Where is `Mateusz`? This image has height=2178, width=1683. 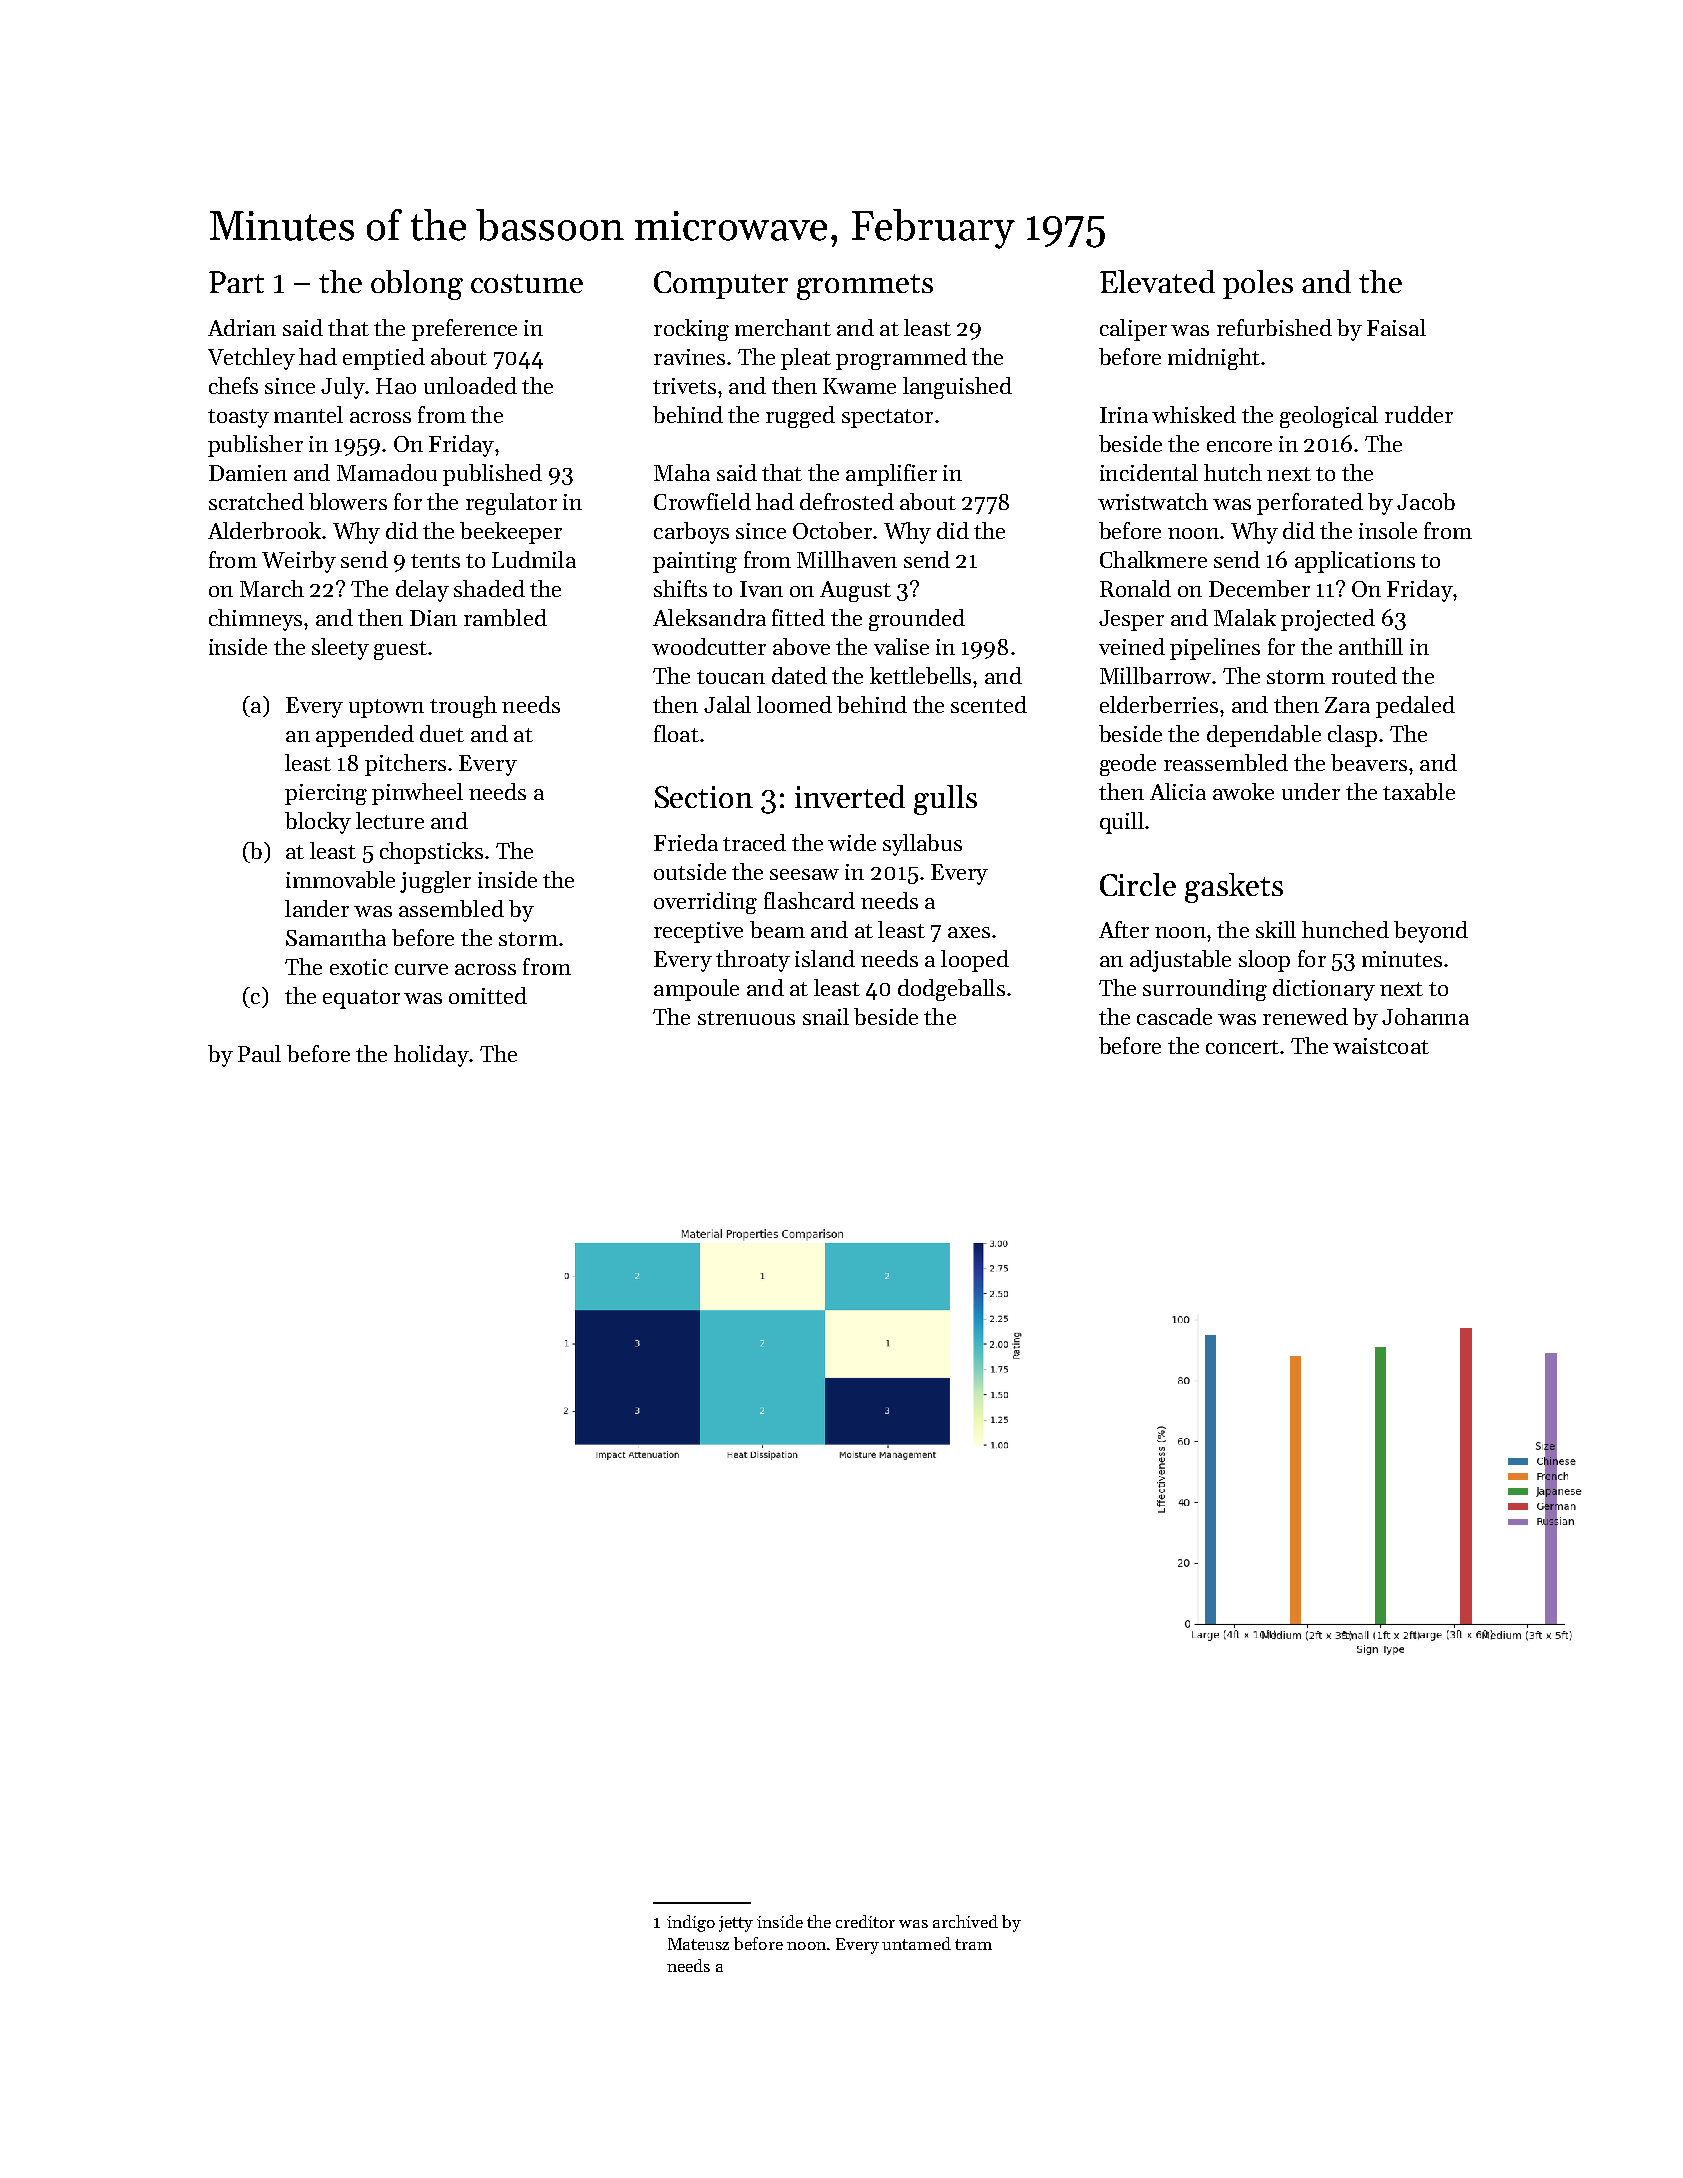 Mateusz is located at coordinates (698, 1944).
